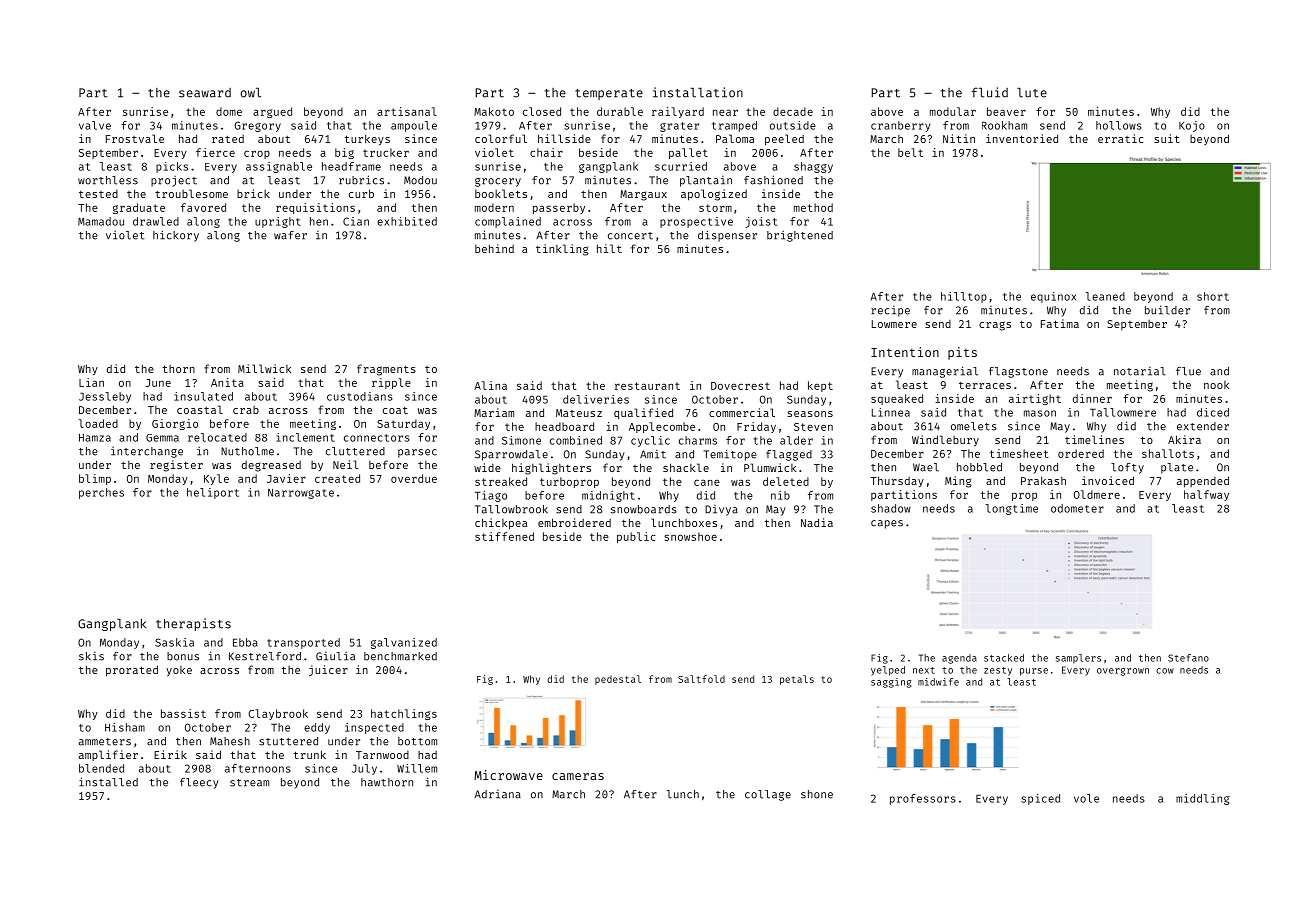  I want to click on eddy, so click(317, 728).
